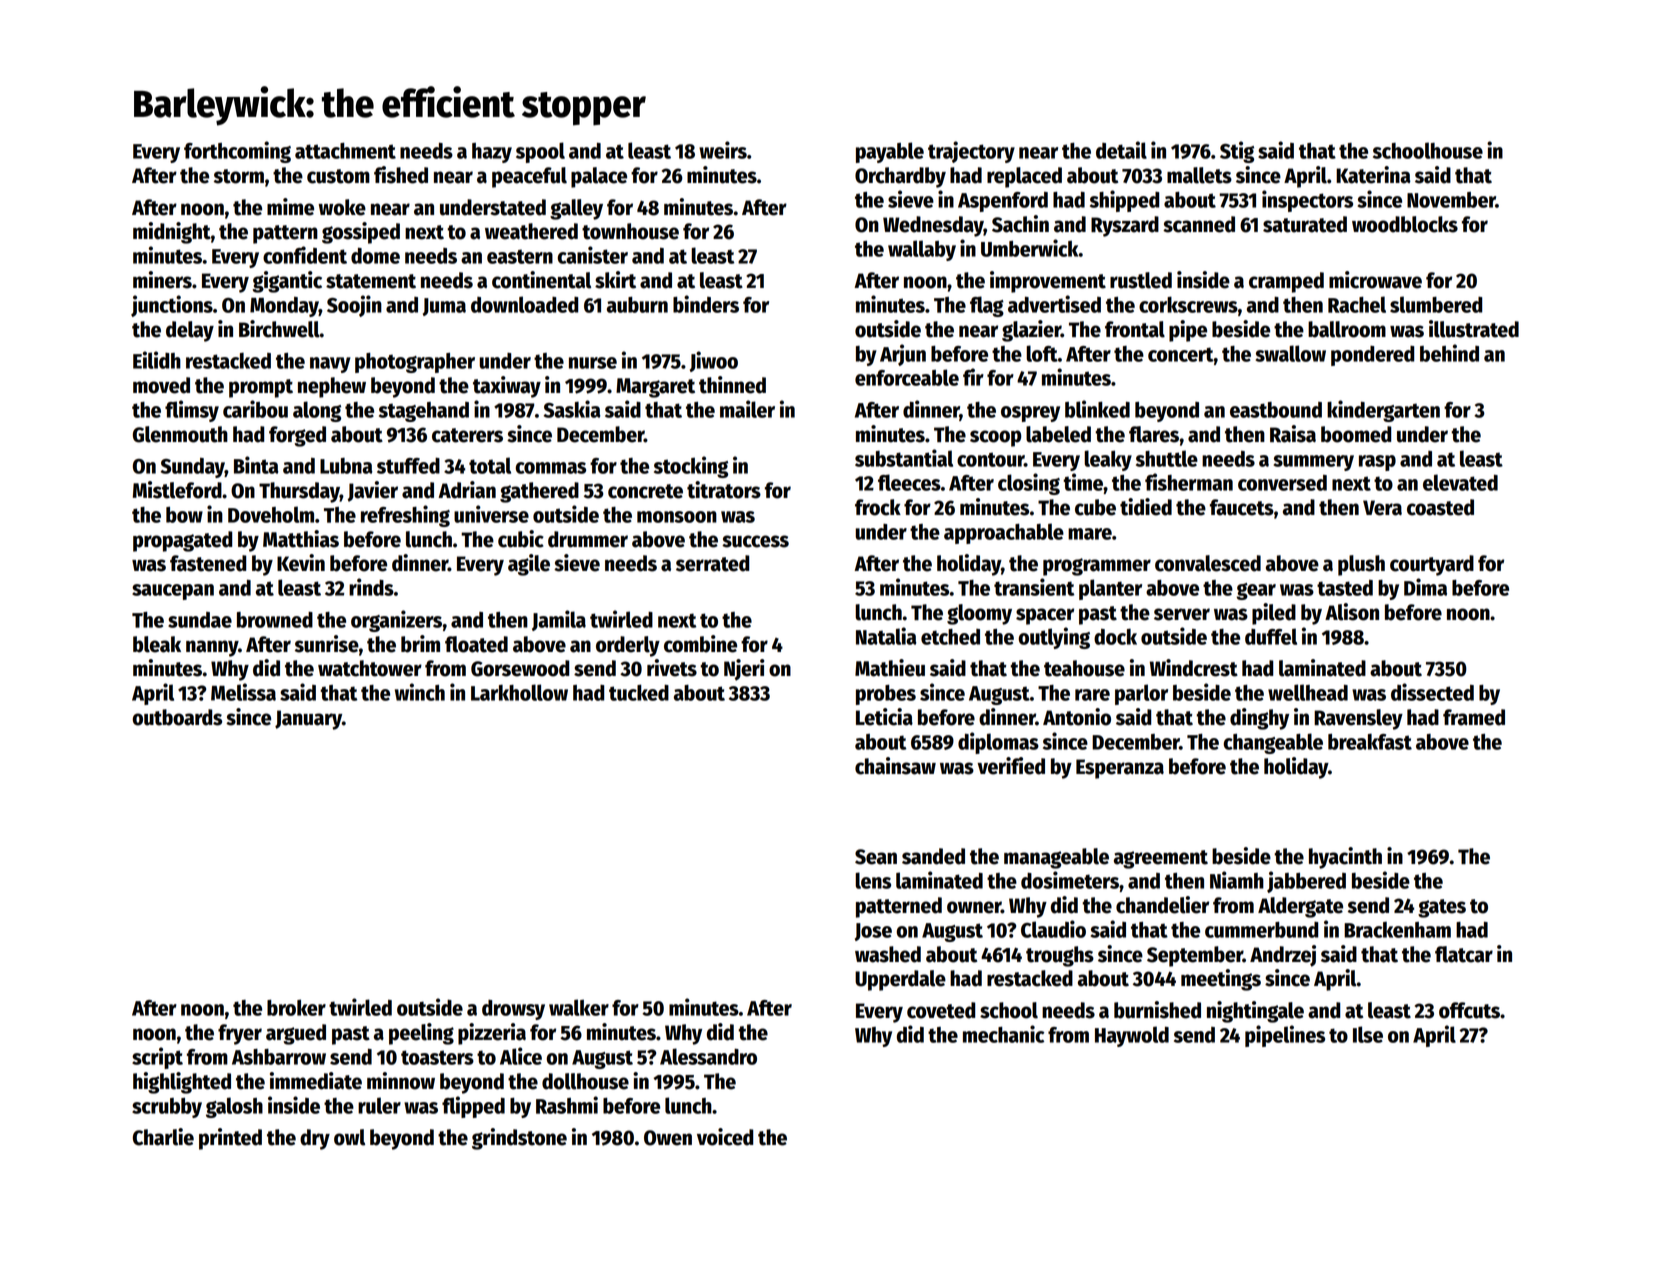  What do you see at coordinates (315, 1139) in the screenshot?
I see `dry` at bounding box center [315, 1139].
